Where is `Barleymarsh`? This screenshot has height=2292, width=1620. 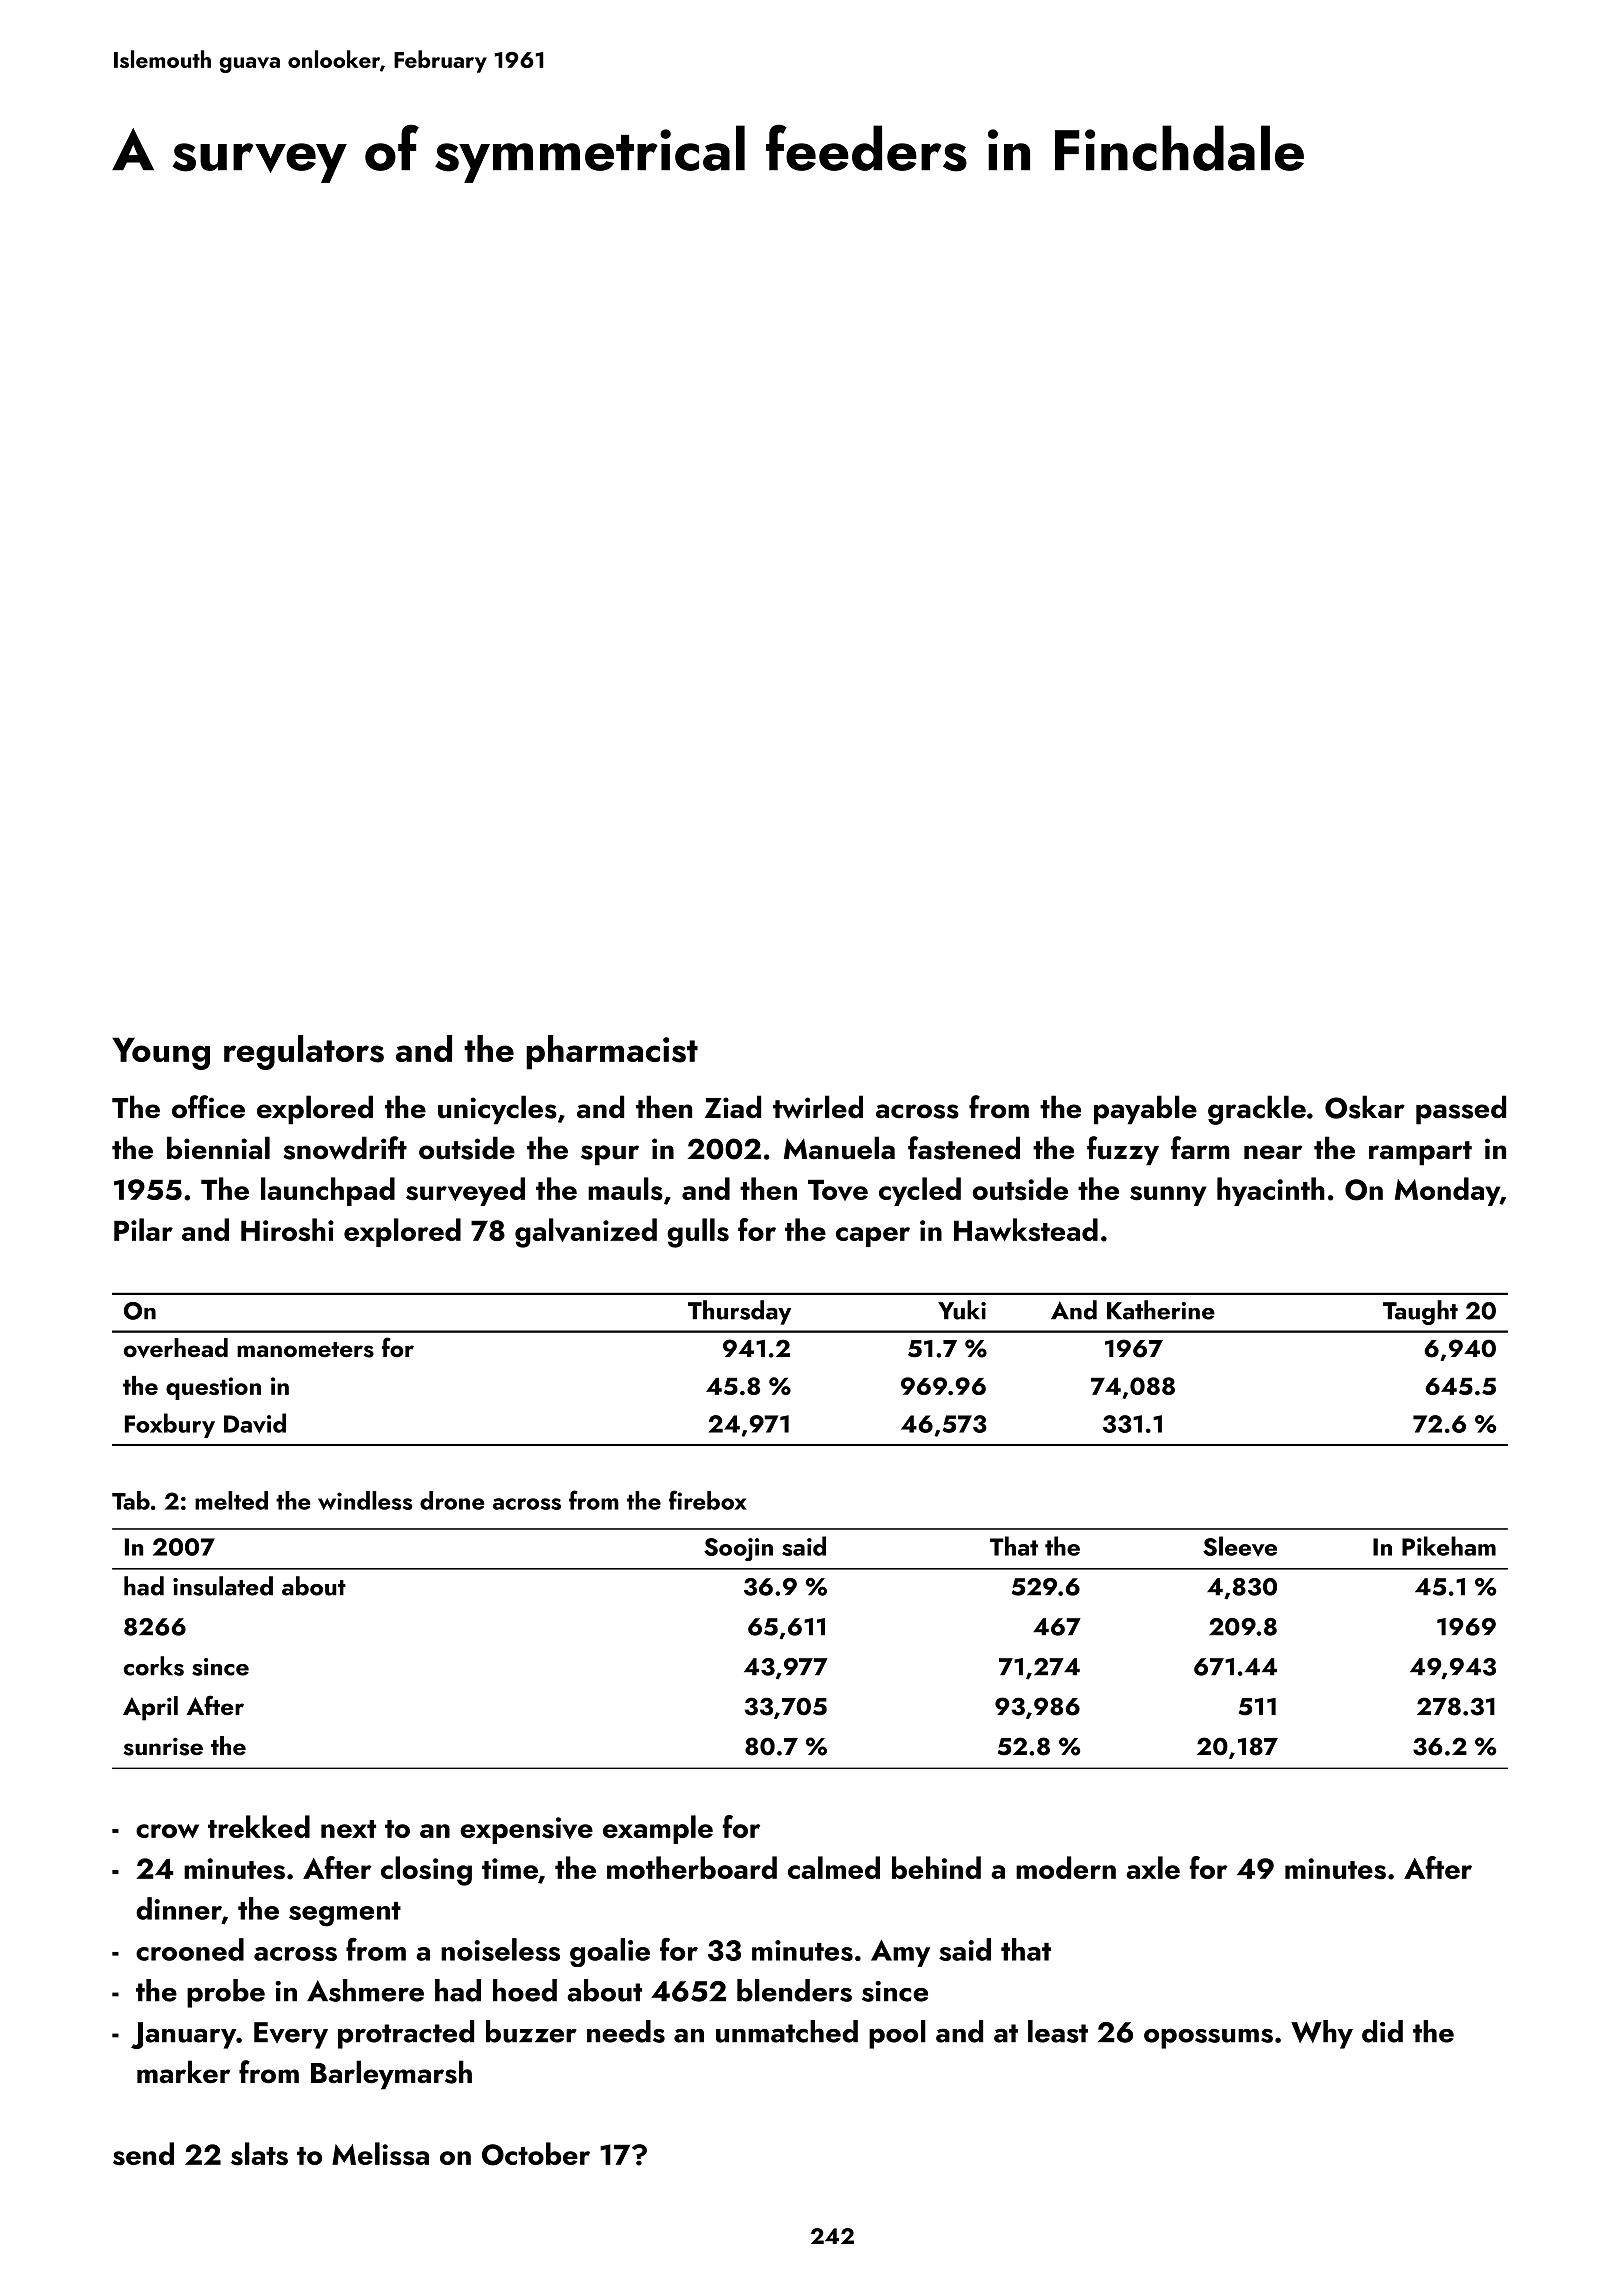
Barleymarsh is located at coordinates (391, 2075).
